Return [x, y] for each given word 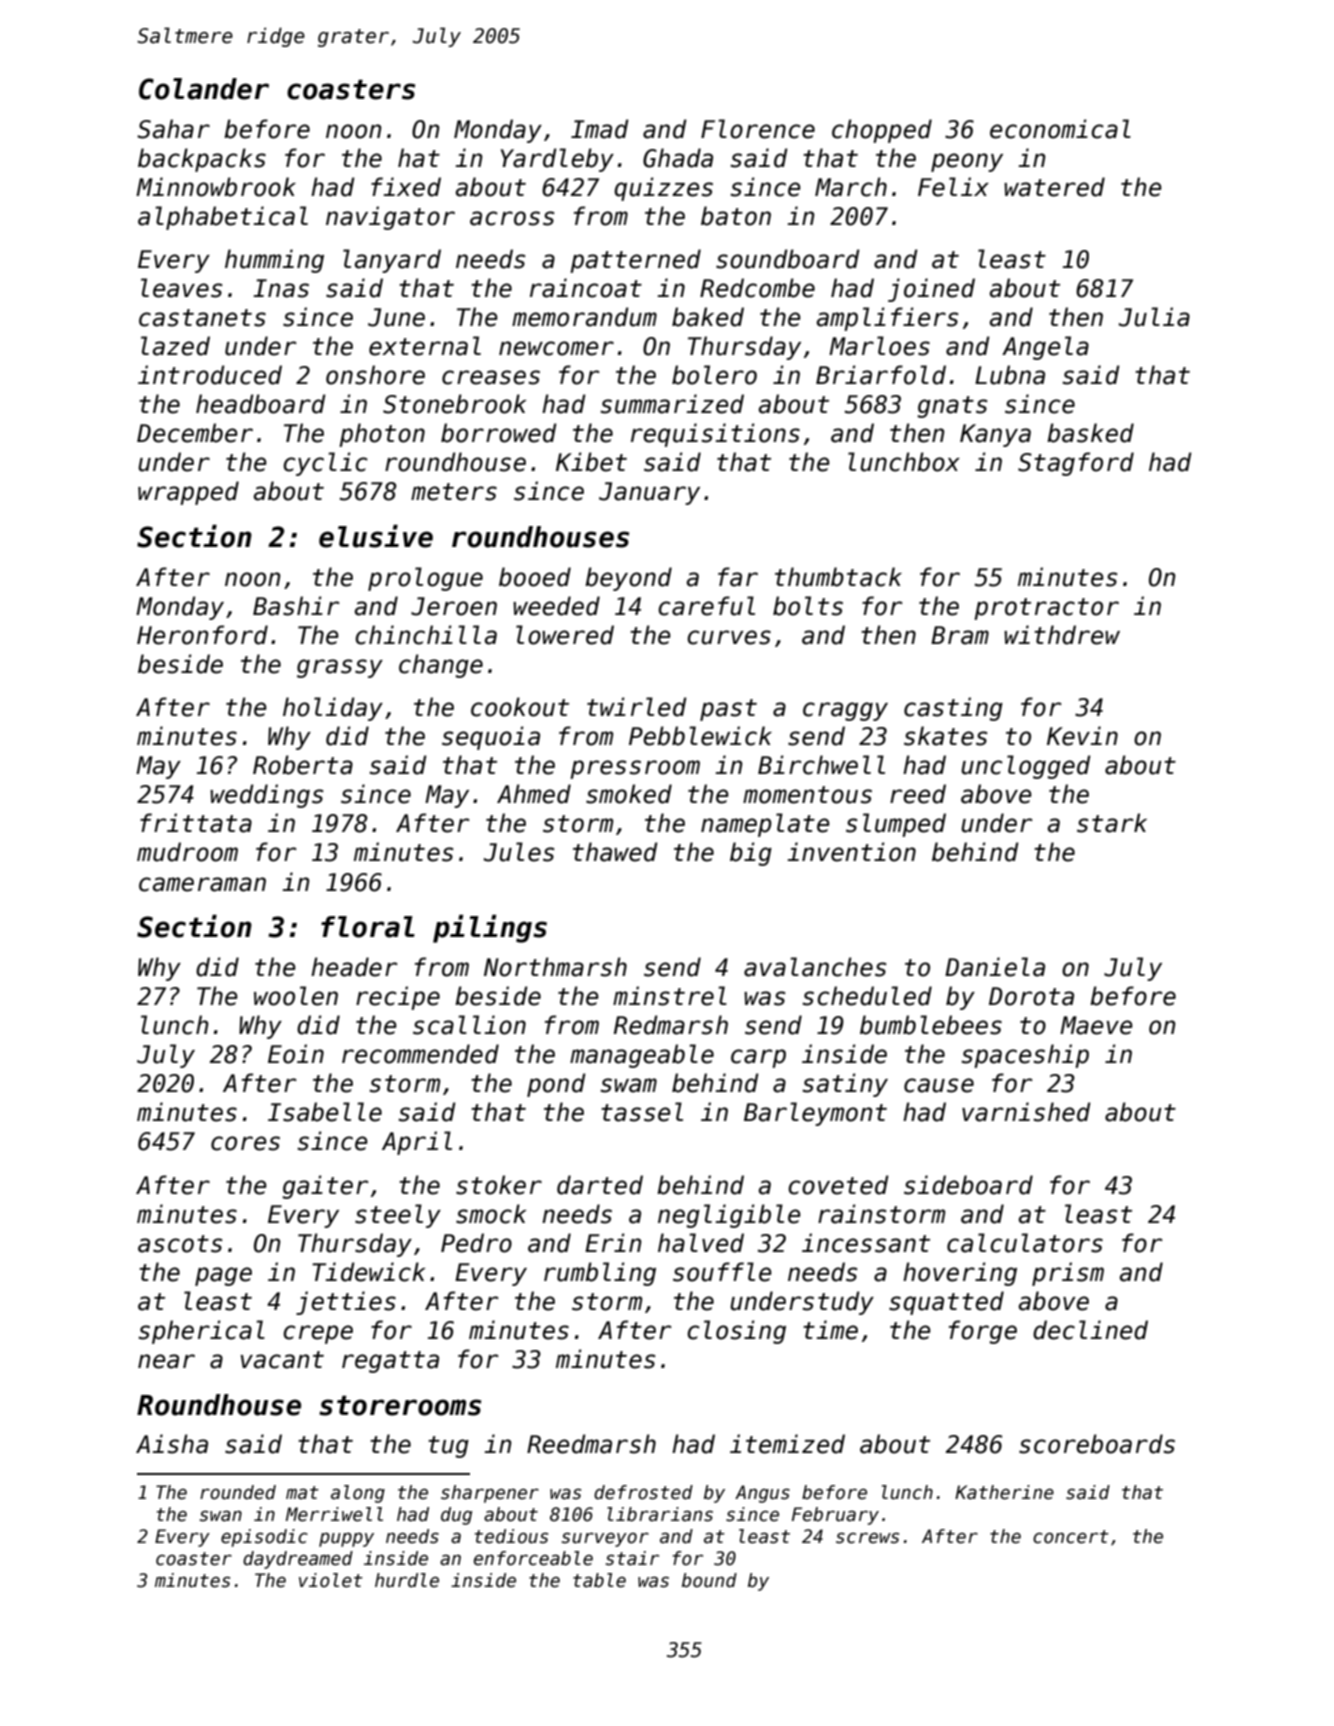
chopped [882, 131]
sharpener [490, 1494]
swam [629, 1085]
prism [1068, 1274]
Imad [600, 129]
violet [331, 1580]
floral [368, 927]
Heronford [202, 635]
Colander [204, 89]
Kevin [1082, 736]
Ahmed [534, 794]
